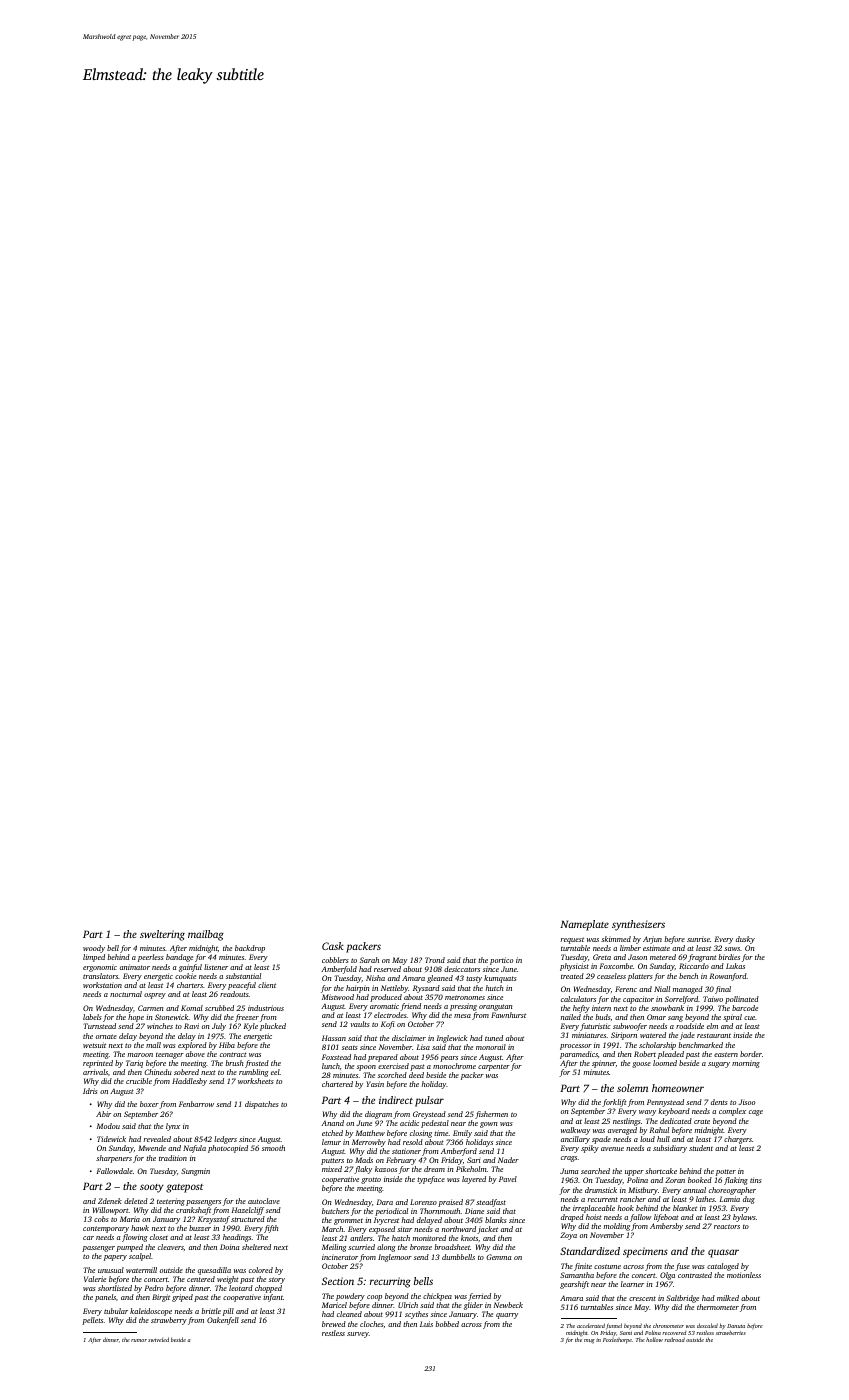 This page has width=849, height=1400. Describe the element at coordinates (206, 935) in the page. I see `mailbag` at that location.
